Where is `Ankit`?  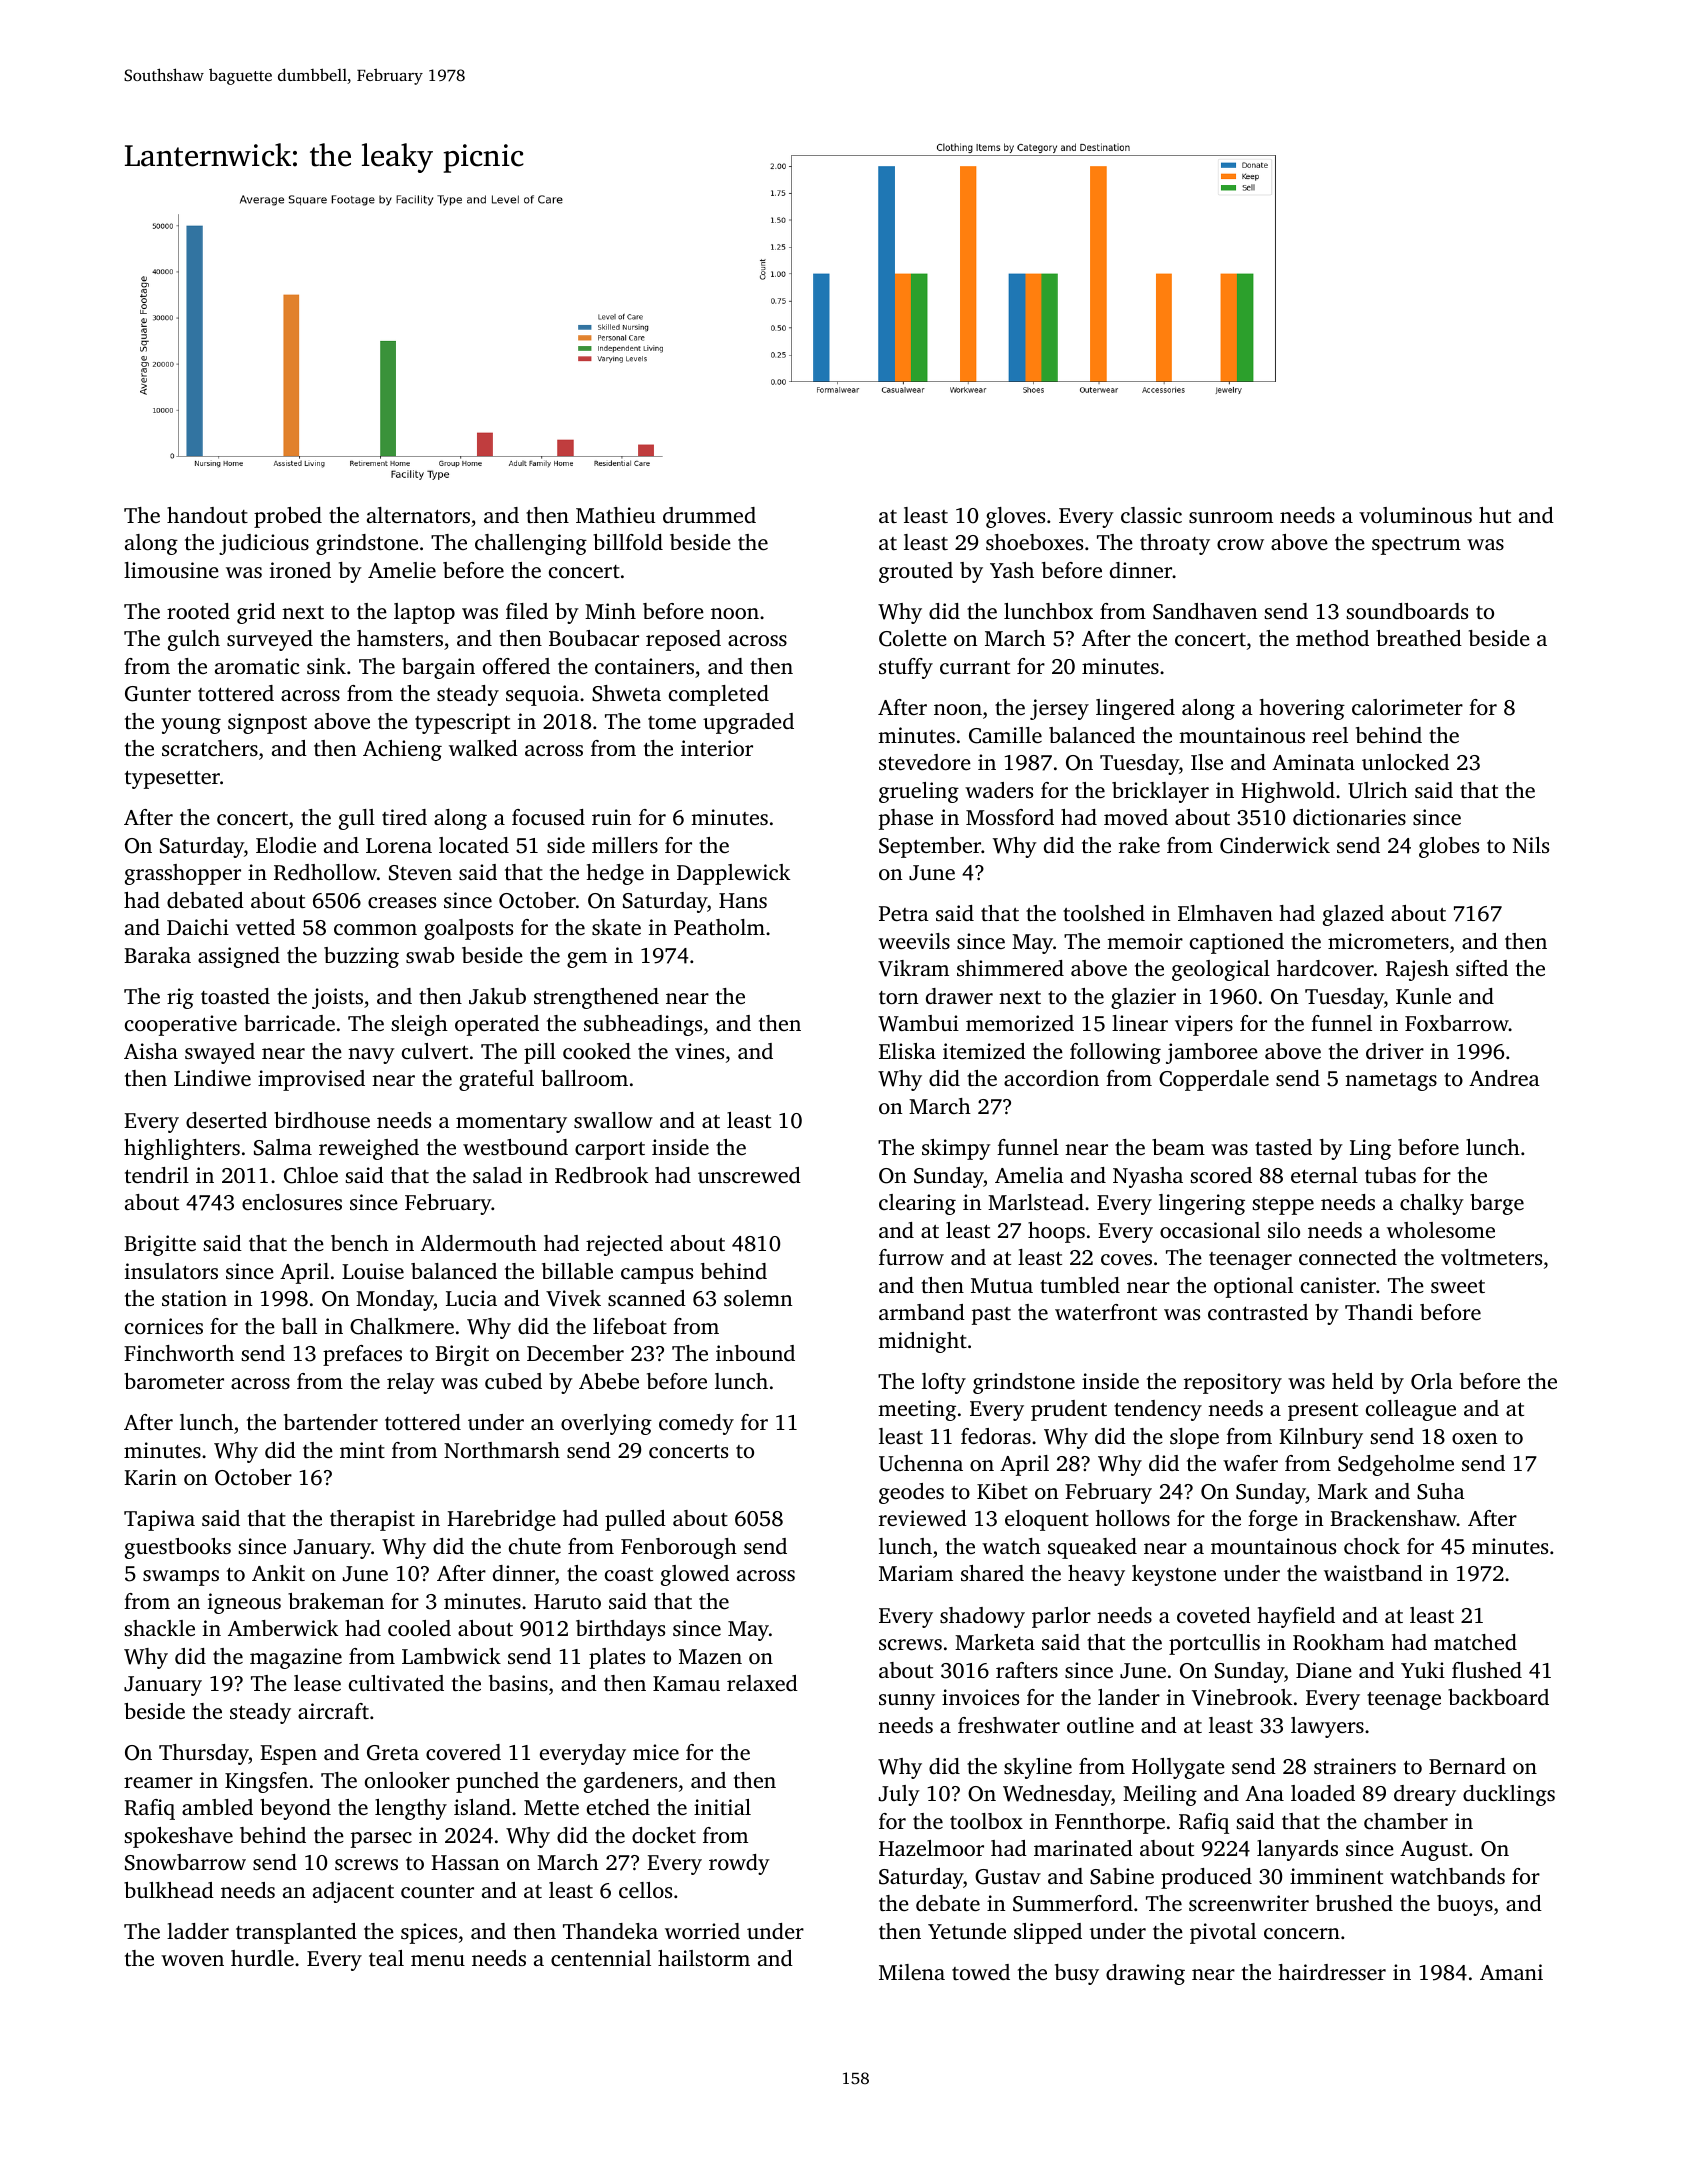 Ankit is located at coordinates (278, 1573).
